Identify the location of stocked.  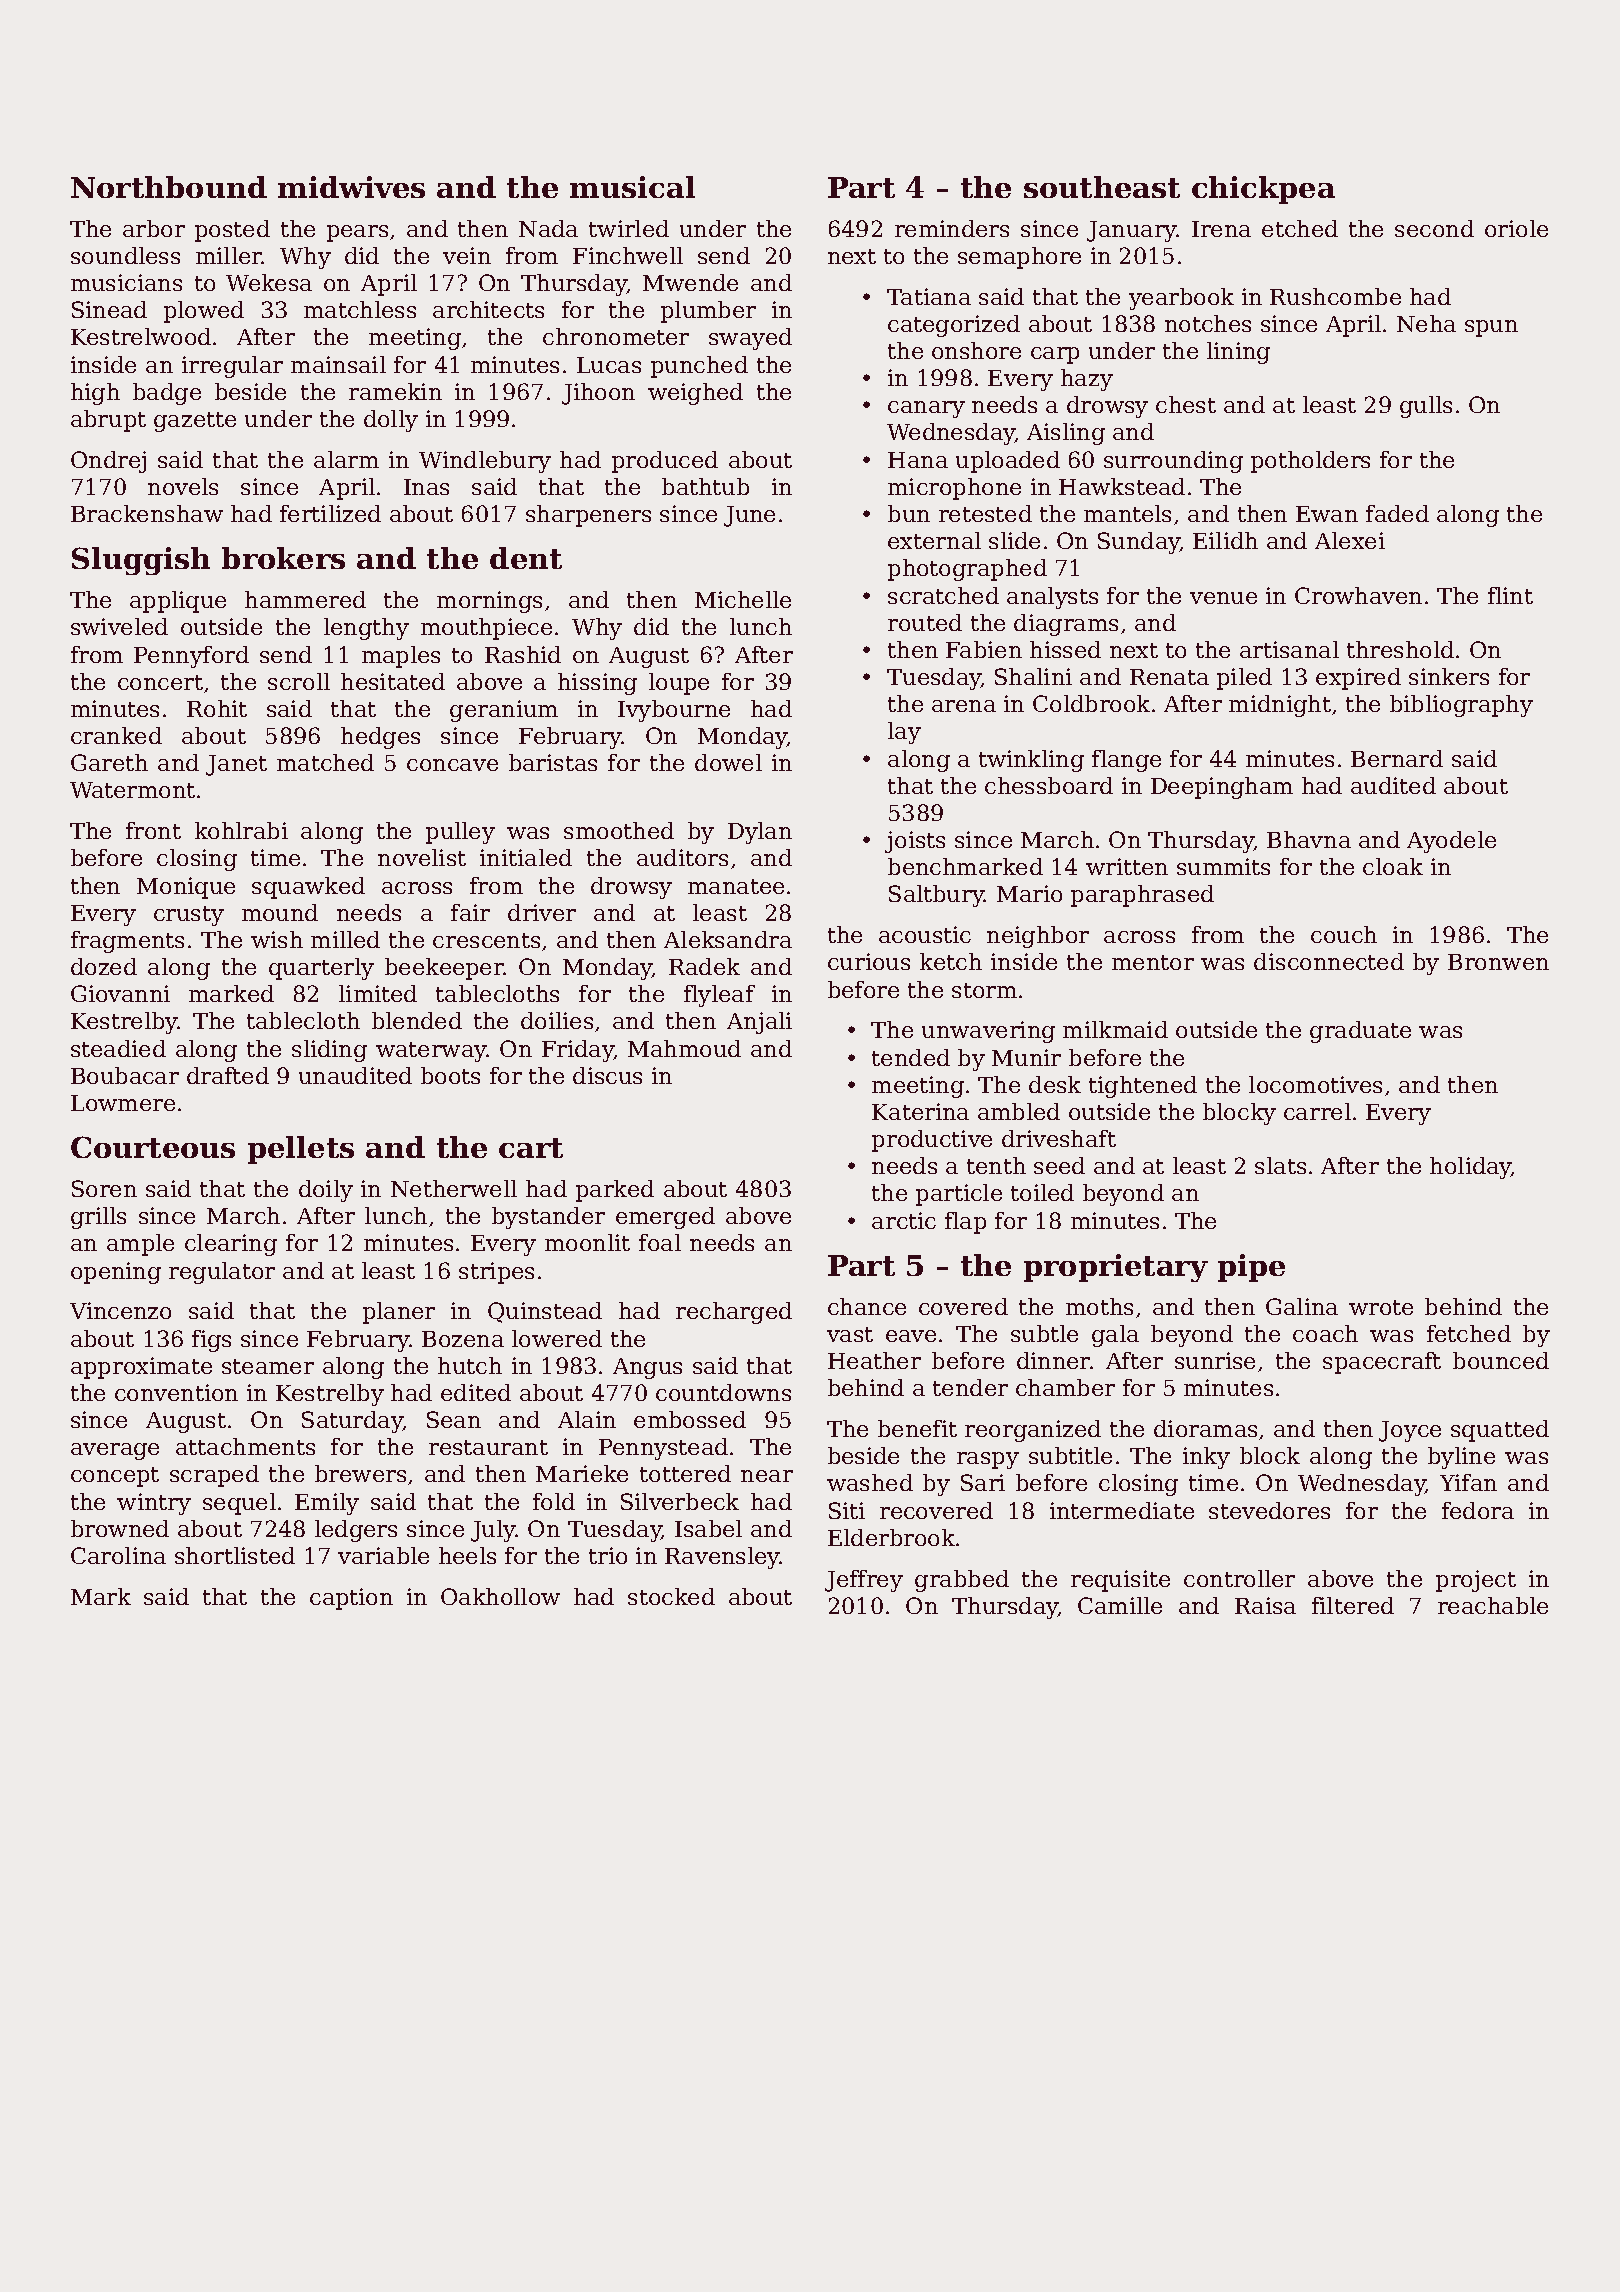
(671, 1596).
